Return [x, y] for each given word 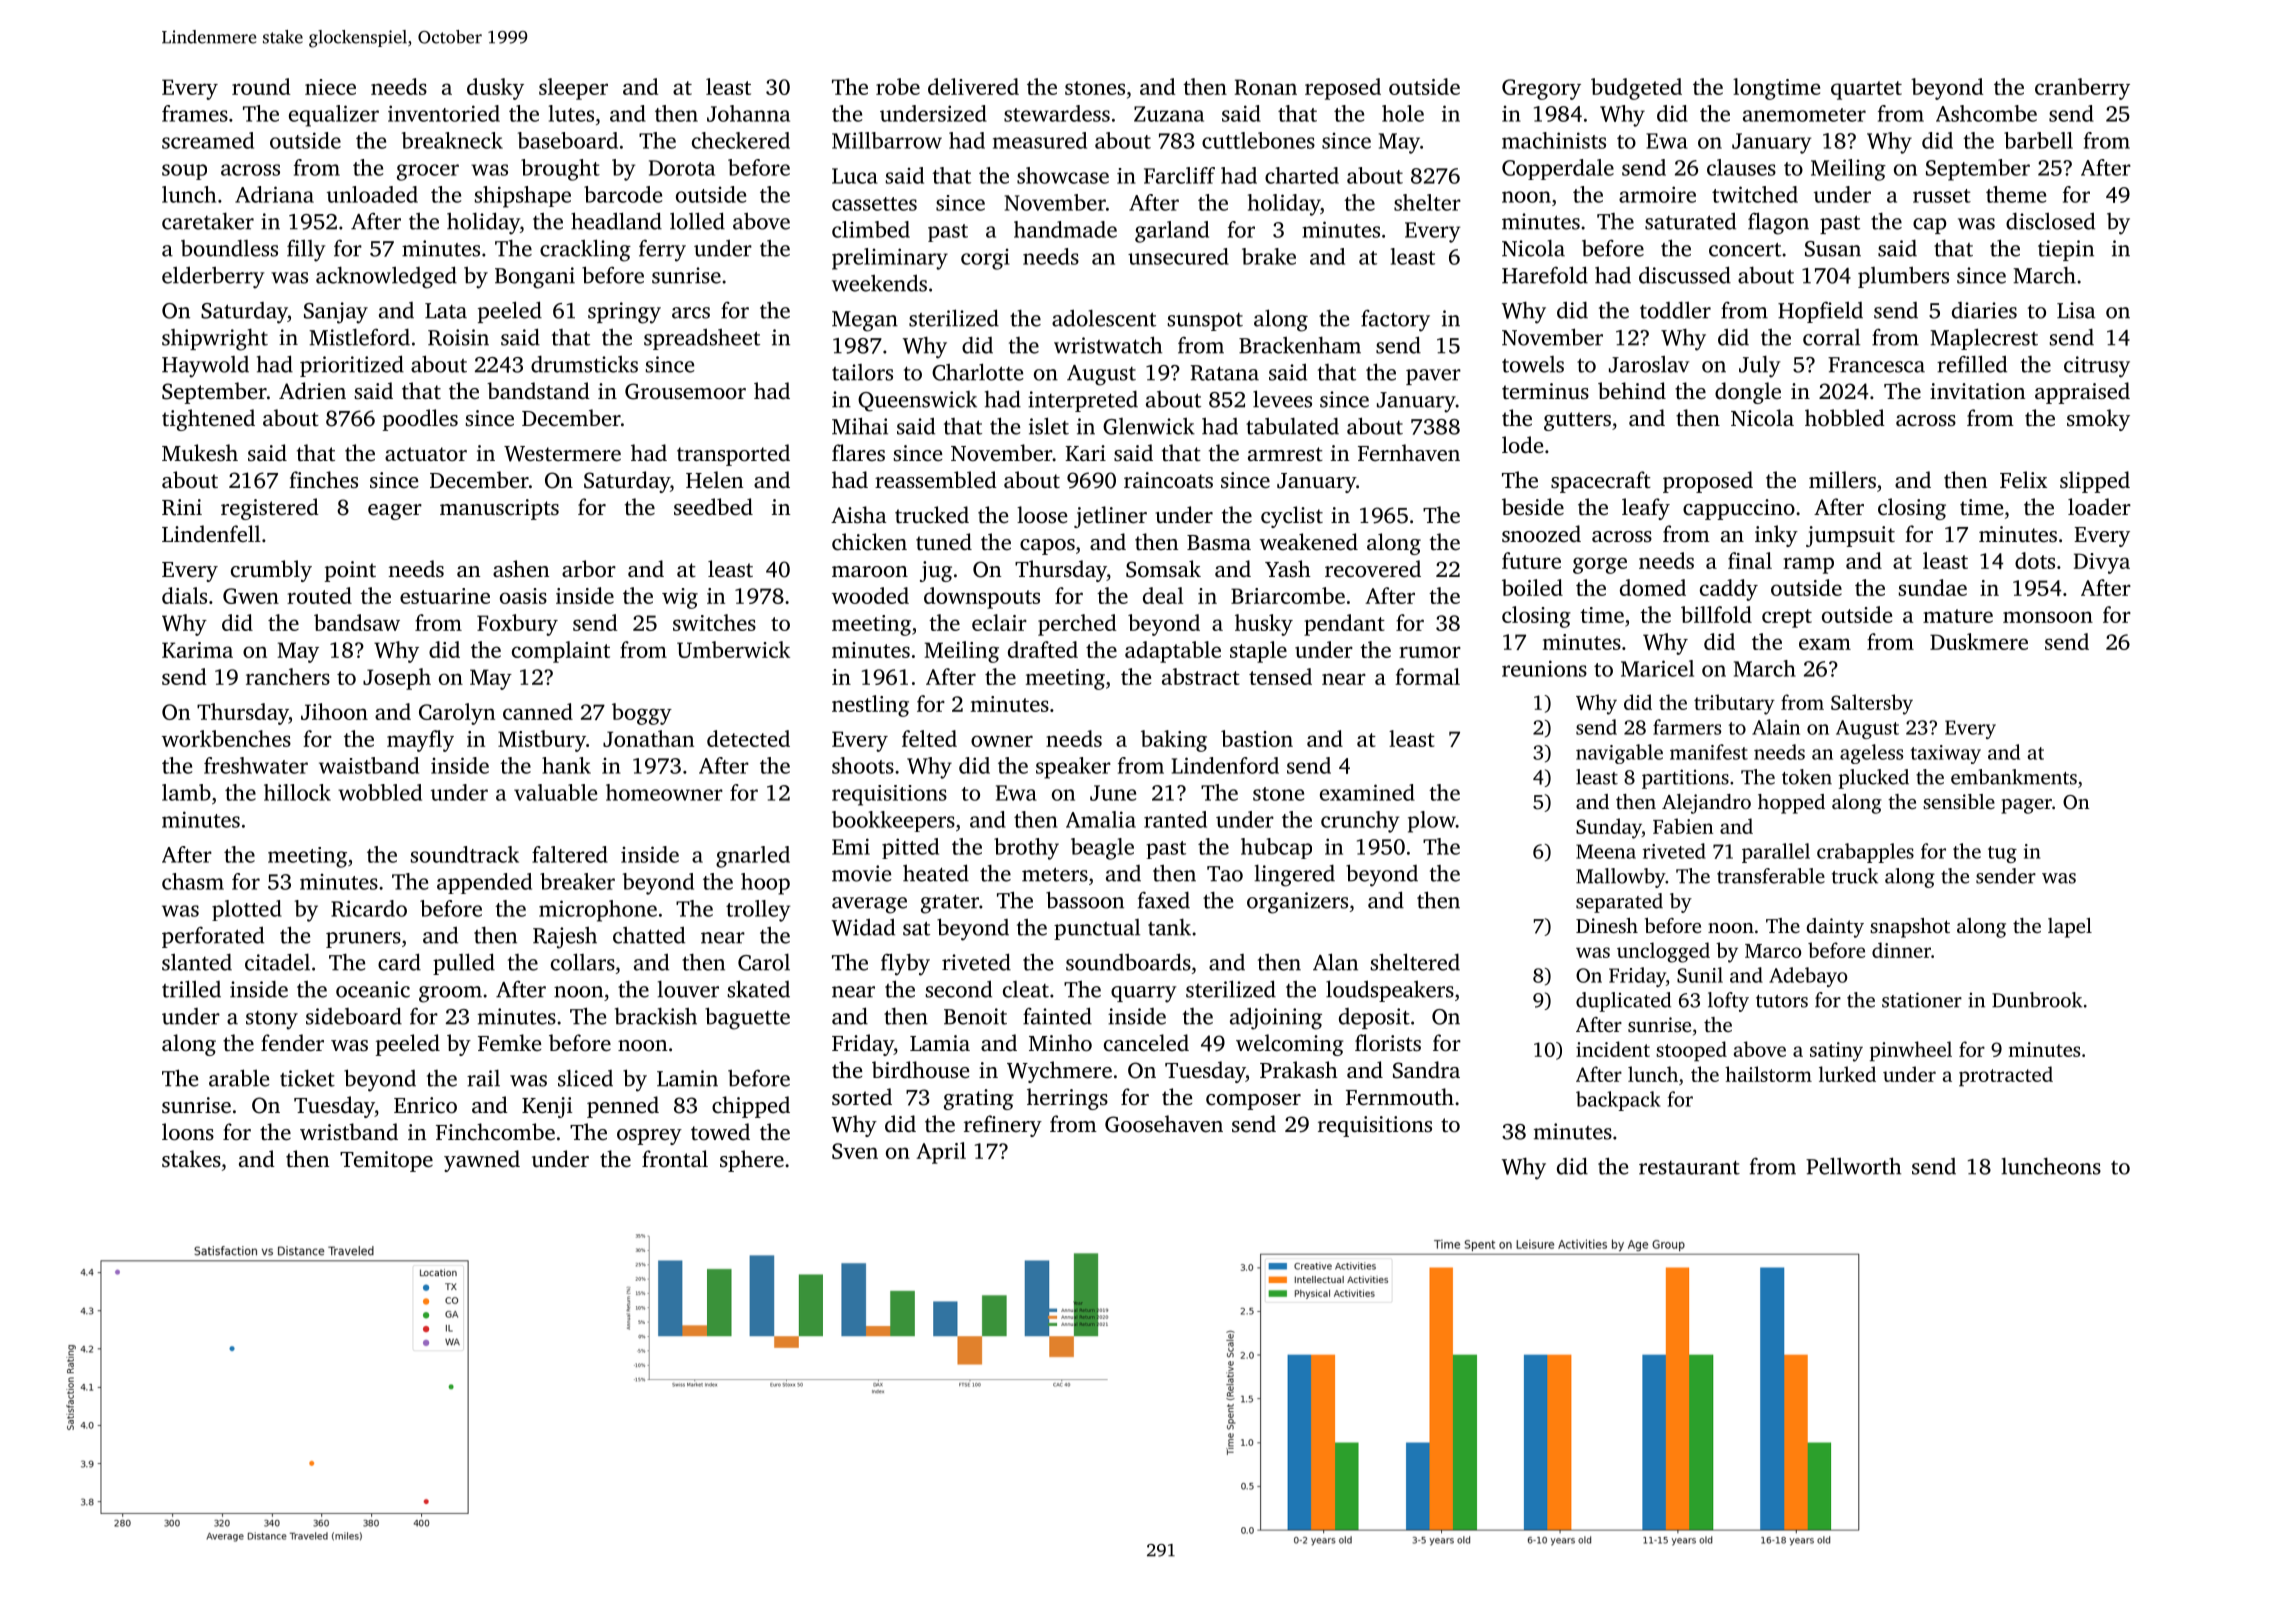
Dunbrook [2037, 1000]
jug [936, 571]
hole [1403, 113]
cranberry [2082, 89]
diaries [1984, 310]
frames [195, 113]
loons [188, 1132]
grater [950, 904]
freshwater [256, 765]
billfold [1716, 614]
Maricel [1657, 668]
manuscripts [499, 509]
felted [929, 738]
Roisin [458, 337]
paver [1433, 377]
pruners [363, 940]
